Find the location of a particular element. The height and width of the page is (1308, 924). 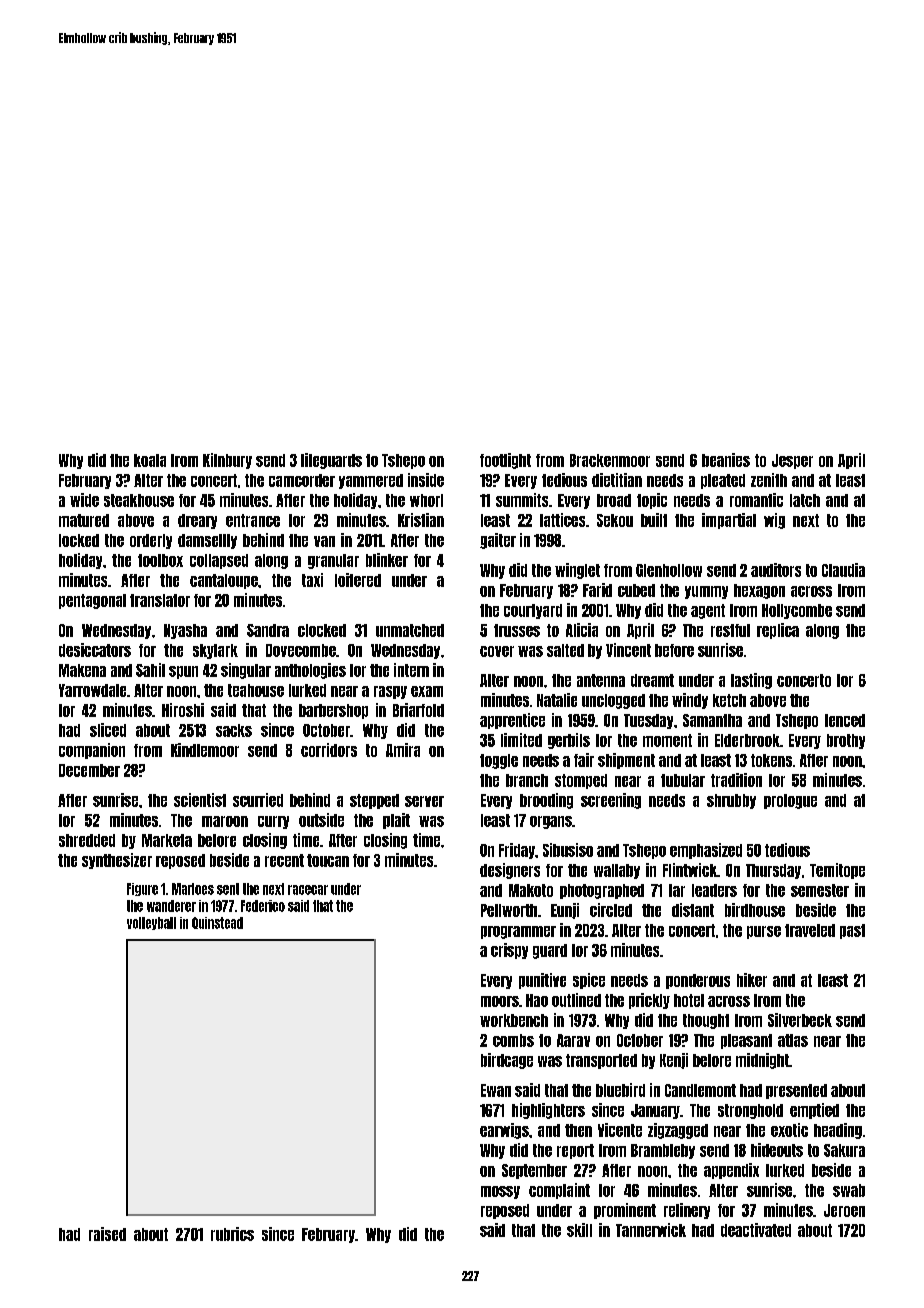

Federico is located at coordinates (263, 906).
